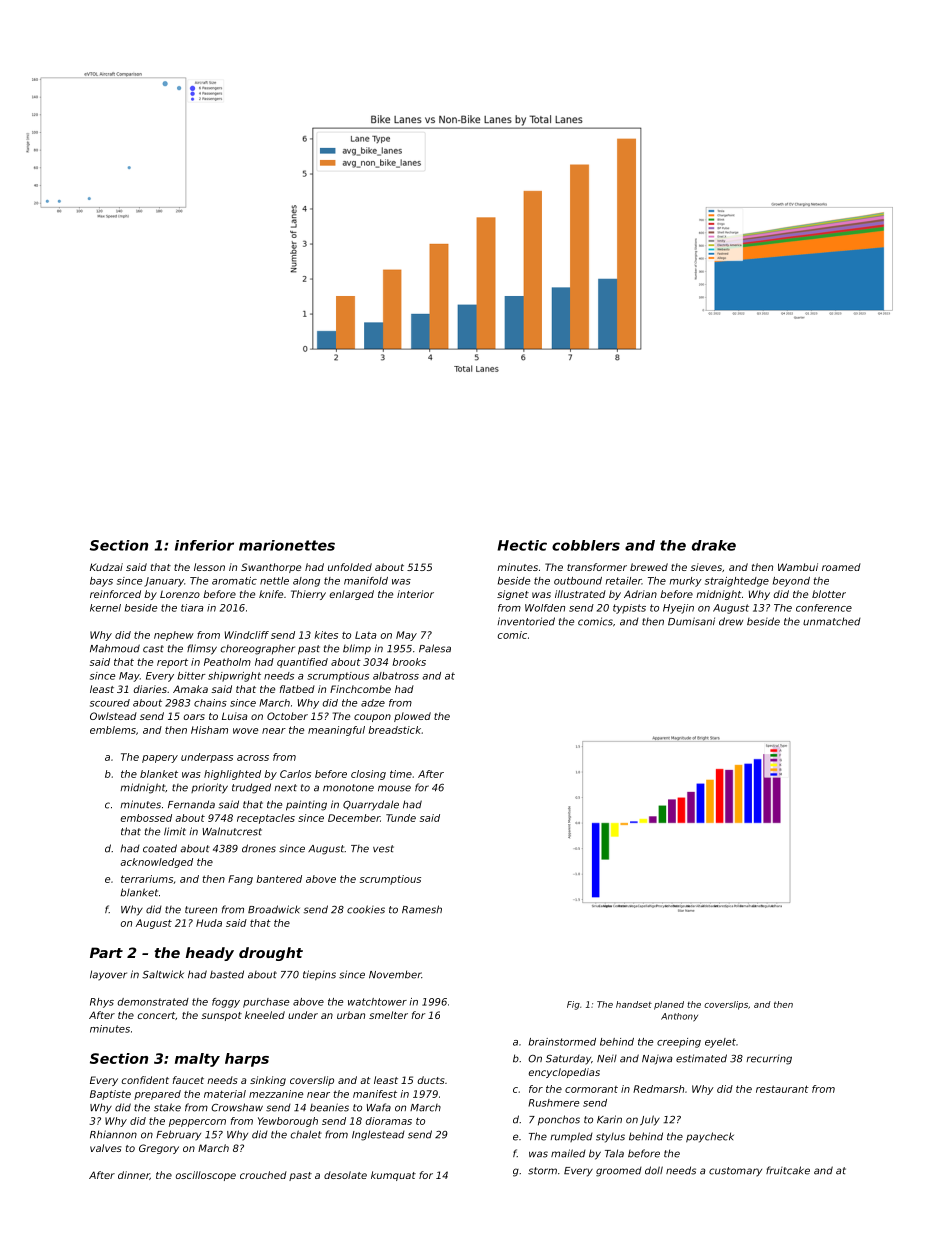  What do you see at coordinates (634, 1004) in the screenshot?
I see `handset` at bounding box center [634, 1004].
